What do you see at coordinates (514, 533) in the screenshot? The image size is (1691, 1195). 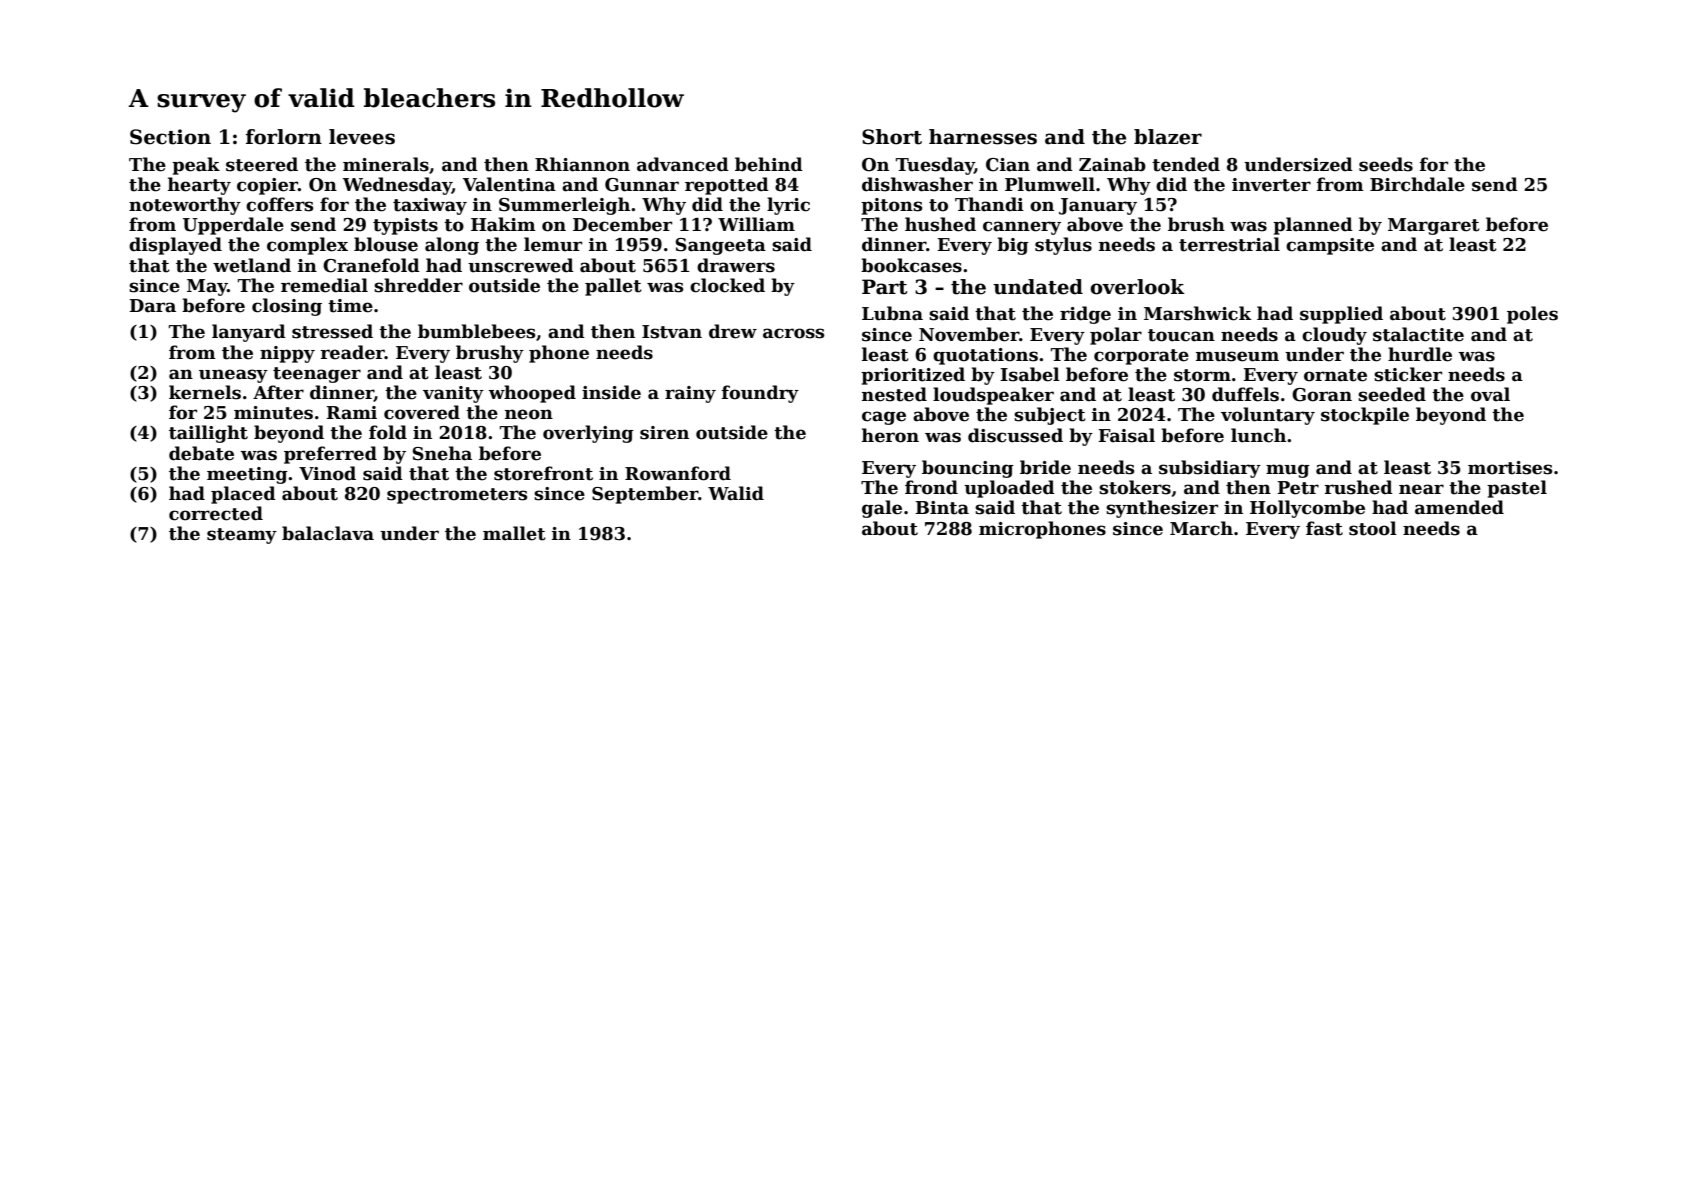 I see `mallet` at bounding box center [514, 533].
